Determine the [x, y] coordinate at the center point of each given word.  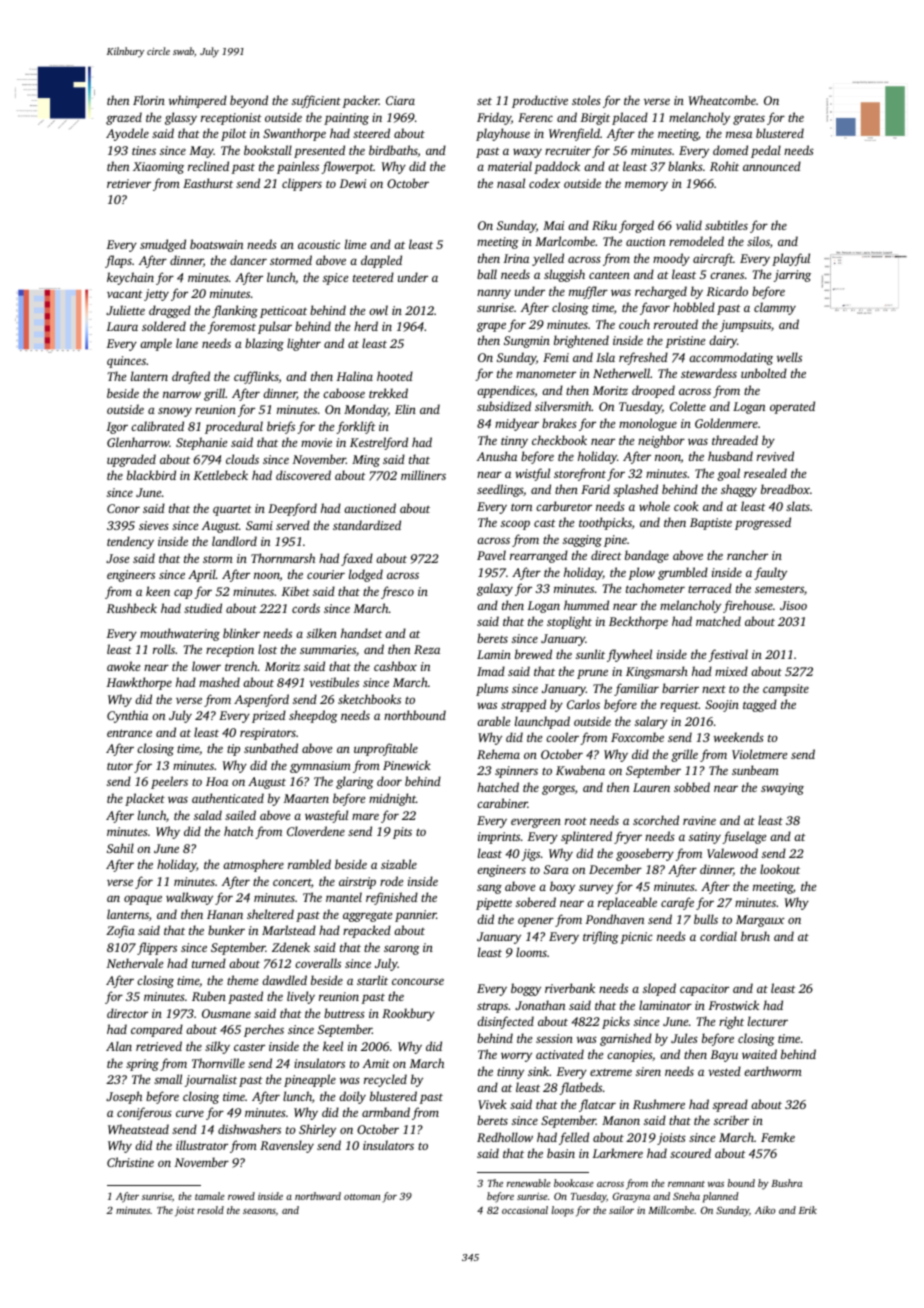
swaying [782, 789]
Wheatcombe [722, 100]
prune [592, 674]
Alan [119, 1046]
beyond [249, 101]
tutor [120, 766]
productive [540, 101]
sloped [659, 989]
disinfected [505, 1022]
